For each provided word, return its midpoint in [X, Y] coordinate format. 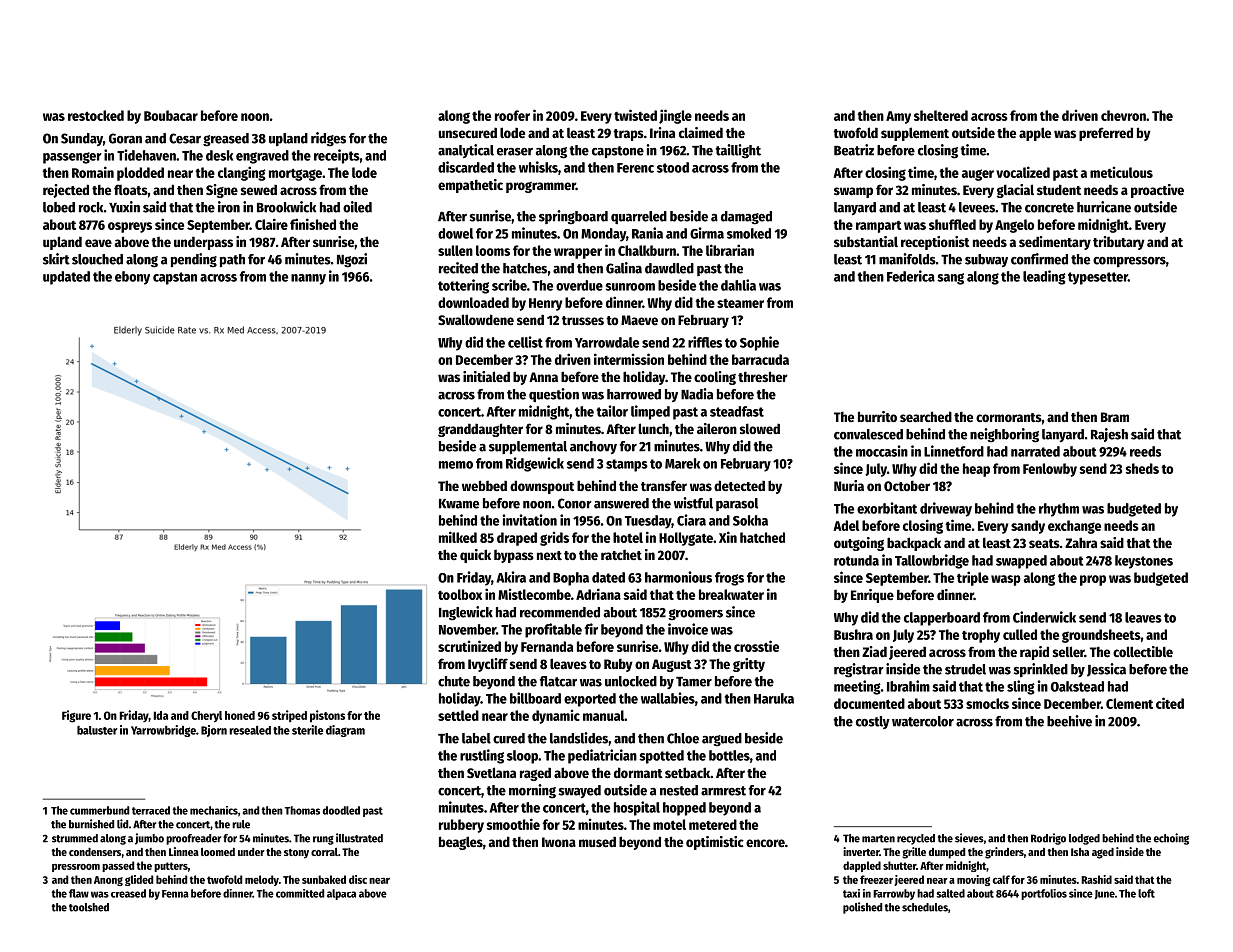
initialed [486, 376]
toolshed [89, 907]
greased [226, 140]
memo [456, 465]
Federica [911, 276]
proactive [1157, 191]
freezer [876, 879]
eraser [515, 152]
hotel [628, 537]
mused [597, 841]
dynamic [556, 717]
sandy [1028, 527]
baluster [97, 730]
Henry [545, 304]
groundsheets [1101, 636]
